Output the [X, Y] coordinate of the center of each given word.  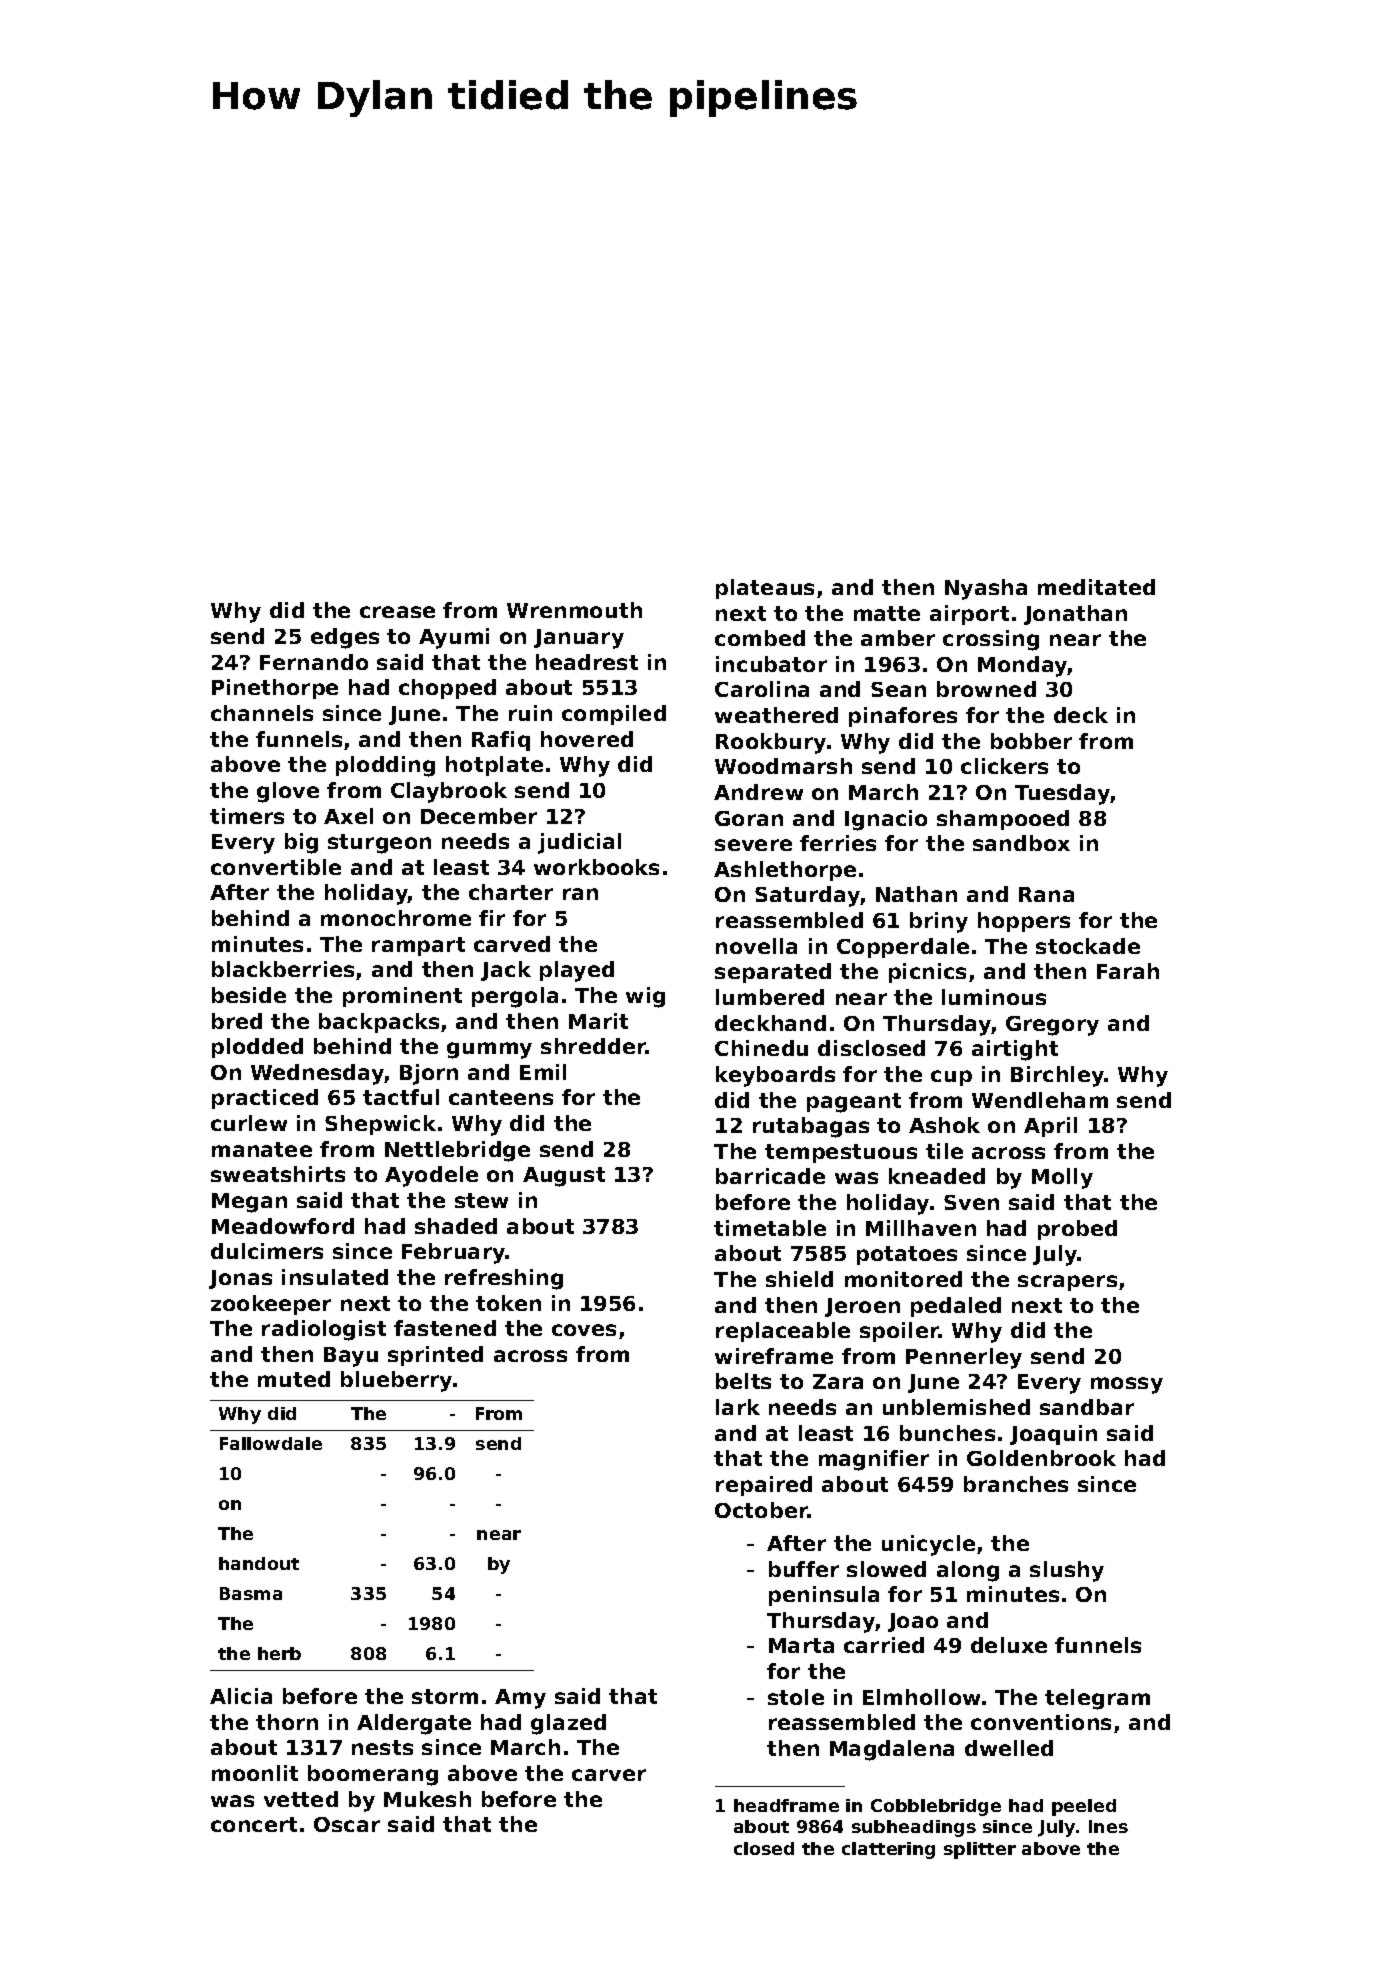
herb [279, 1653]
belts [743, 1381]
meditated [1096, 587]
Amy [520, 1699]
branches [1016, 1484]
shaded [456, 1226]
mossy [1127, 1385]
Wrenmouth [574, 610]
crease [397, 612]
